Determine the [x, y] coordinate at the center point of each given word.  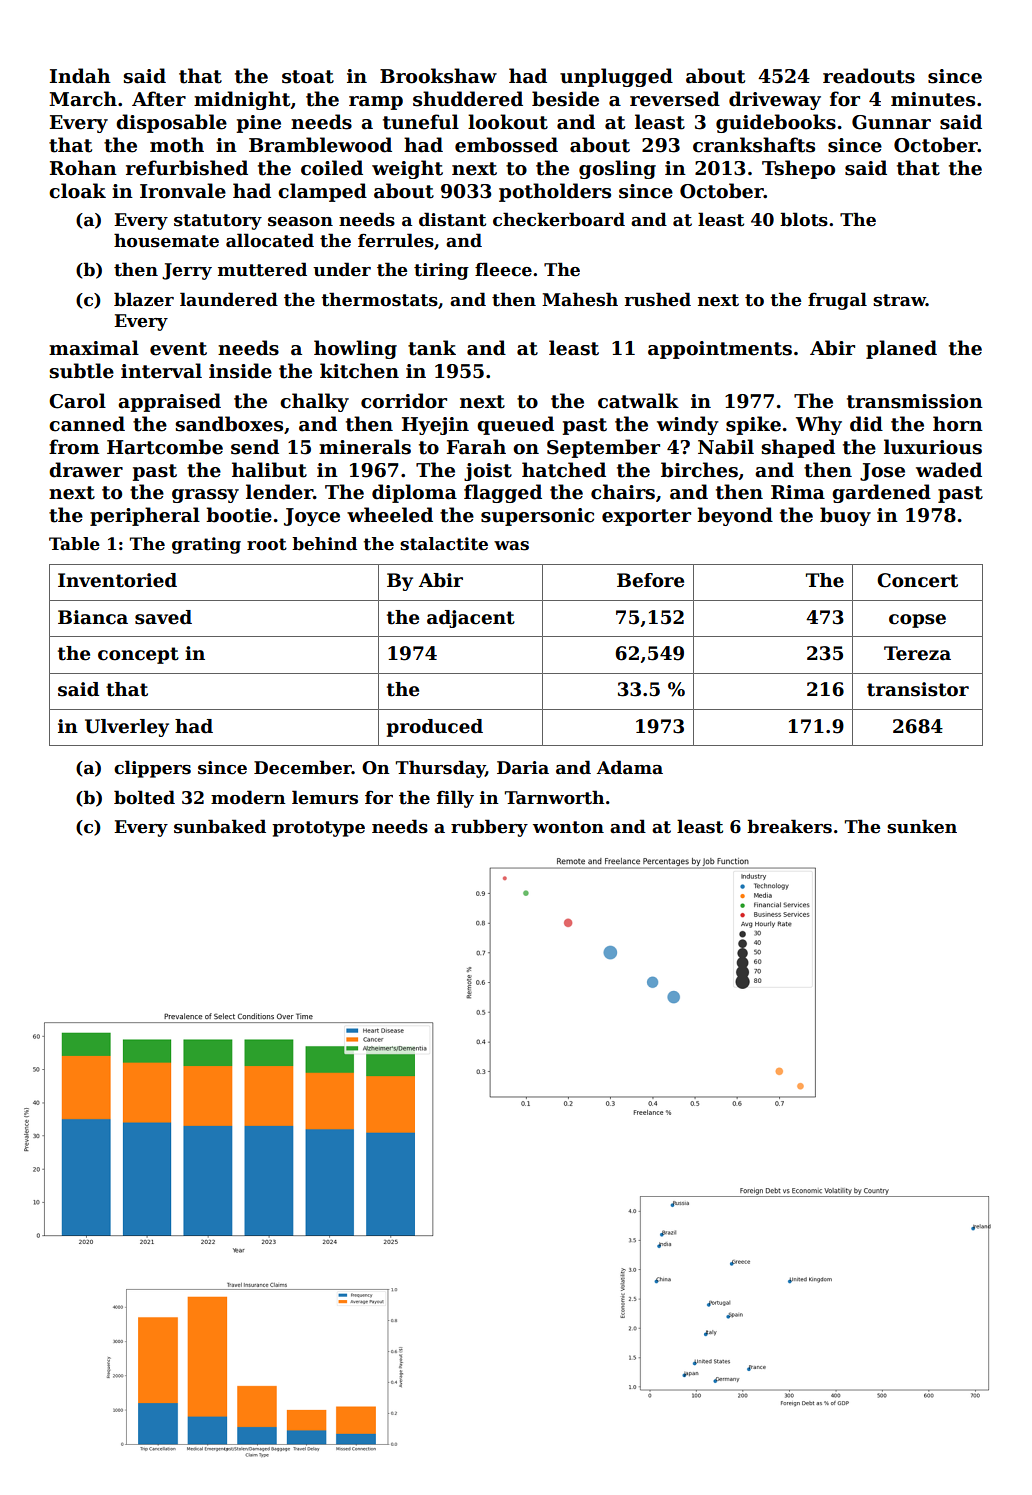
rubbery [489, 828]
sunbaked [220, 826]
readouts [869, 76]
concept [138, 655]
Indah [80, 76]
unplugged [616, 77]
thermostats [379, 299]
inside [240, 371]
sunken [922, 826]
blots [804, 219]
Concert [917, 580]
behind [324, 544]
